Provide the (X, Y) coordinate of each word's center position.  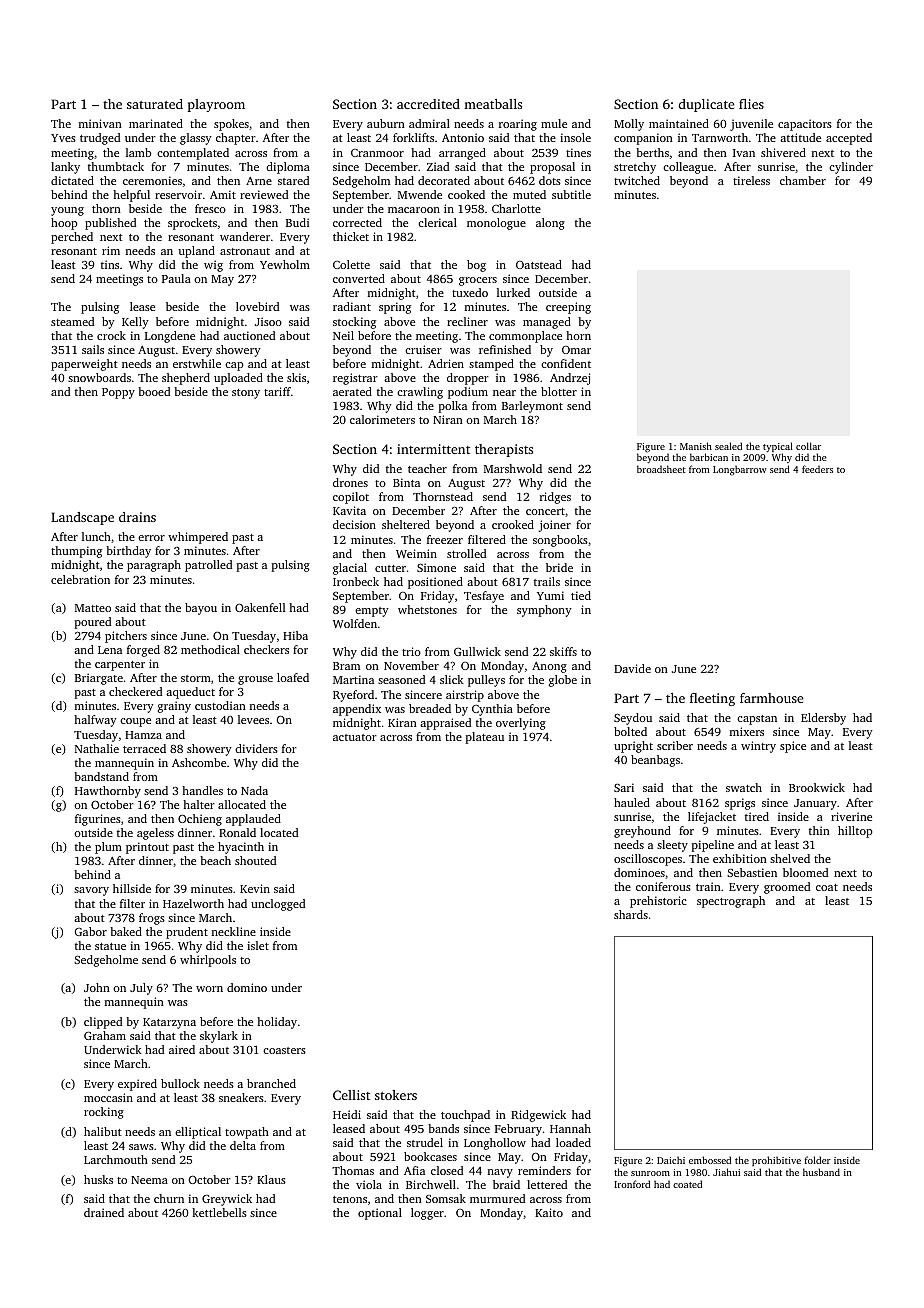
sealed (728, 446)
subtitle (571, 194)
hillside (132, 888)
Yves (63, 138)
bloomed (805, 872)
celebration (80, 579)
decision (354, 524)
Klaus (271, 1179)
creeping (568, 308)
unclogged (278, 905)
